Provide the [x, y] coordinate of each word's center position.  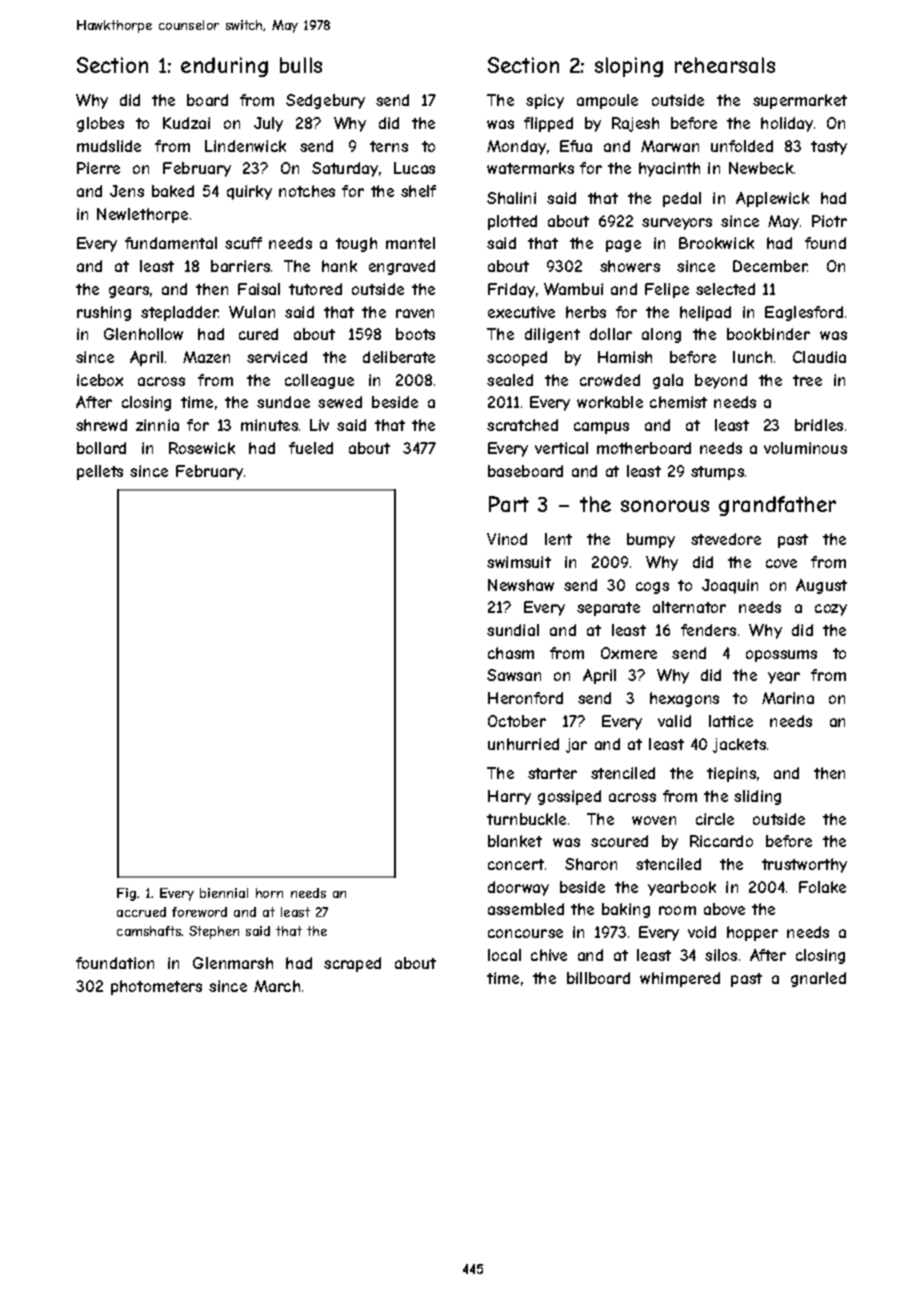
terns [389, 146]
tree [807, 380]
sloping [629, 67]
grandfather [777, 506]
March [277, 986]
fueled [311, 448]
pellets [100, 472]
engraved [402, 267]
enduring [224, 67]
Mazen [206, 357]
